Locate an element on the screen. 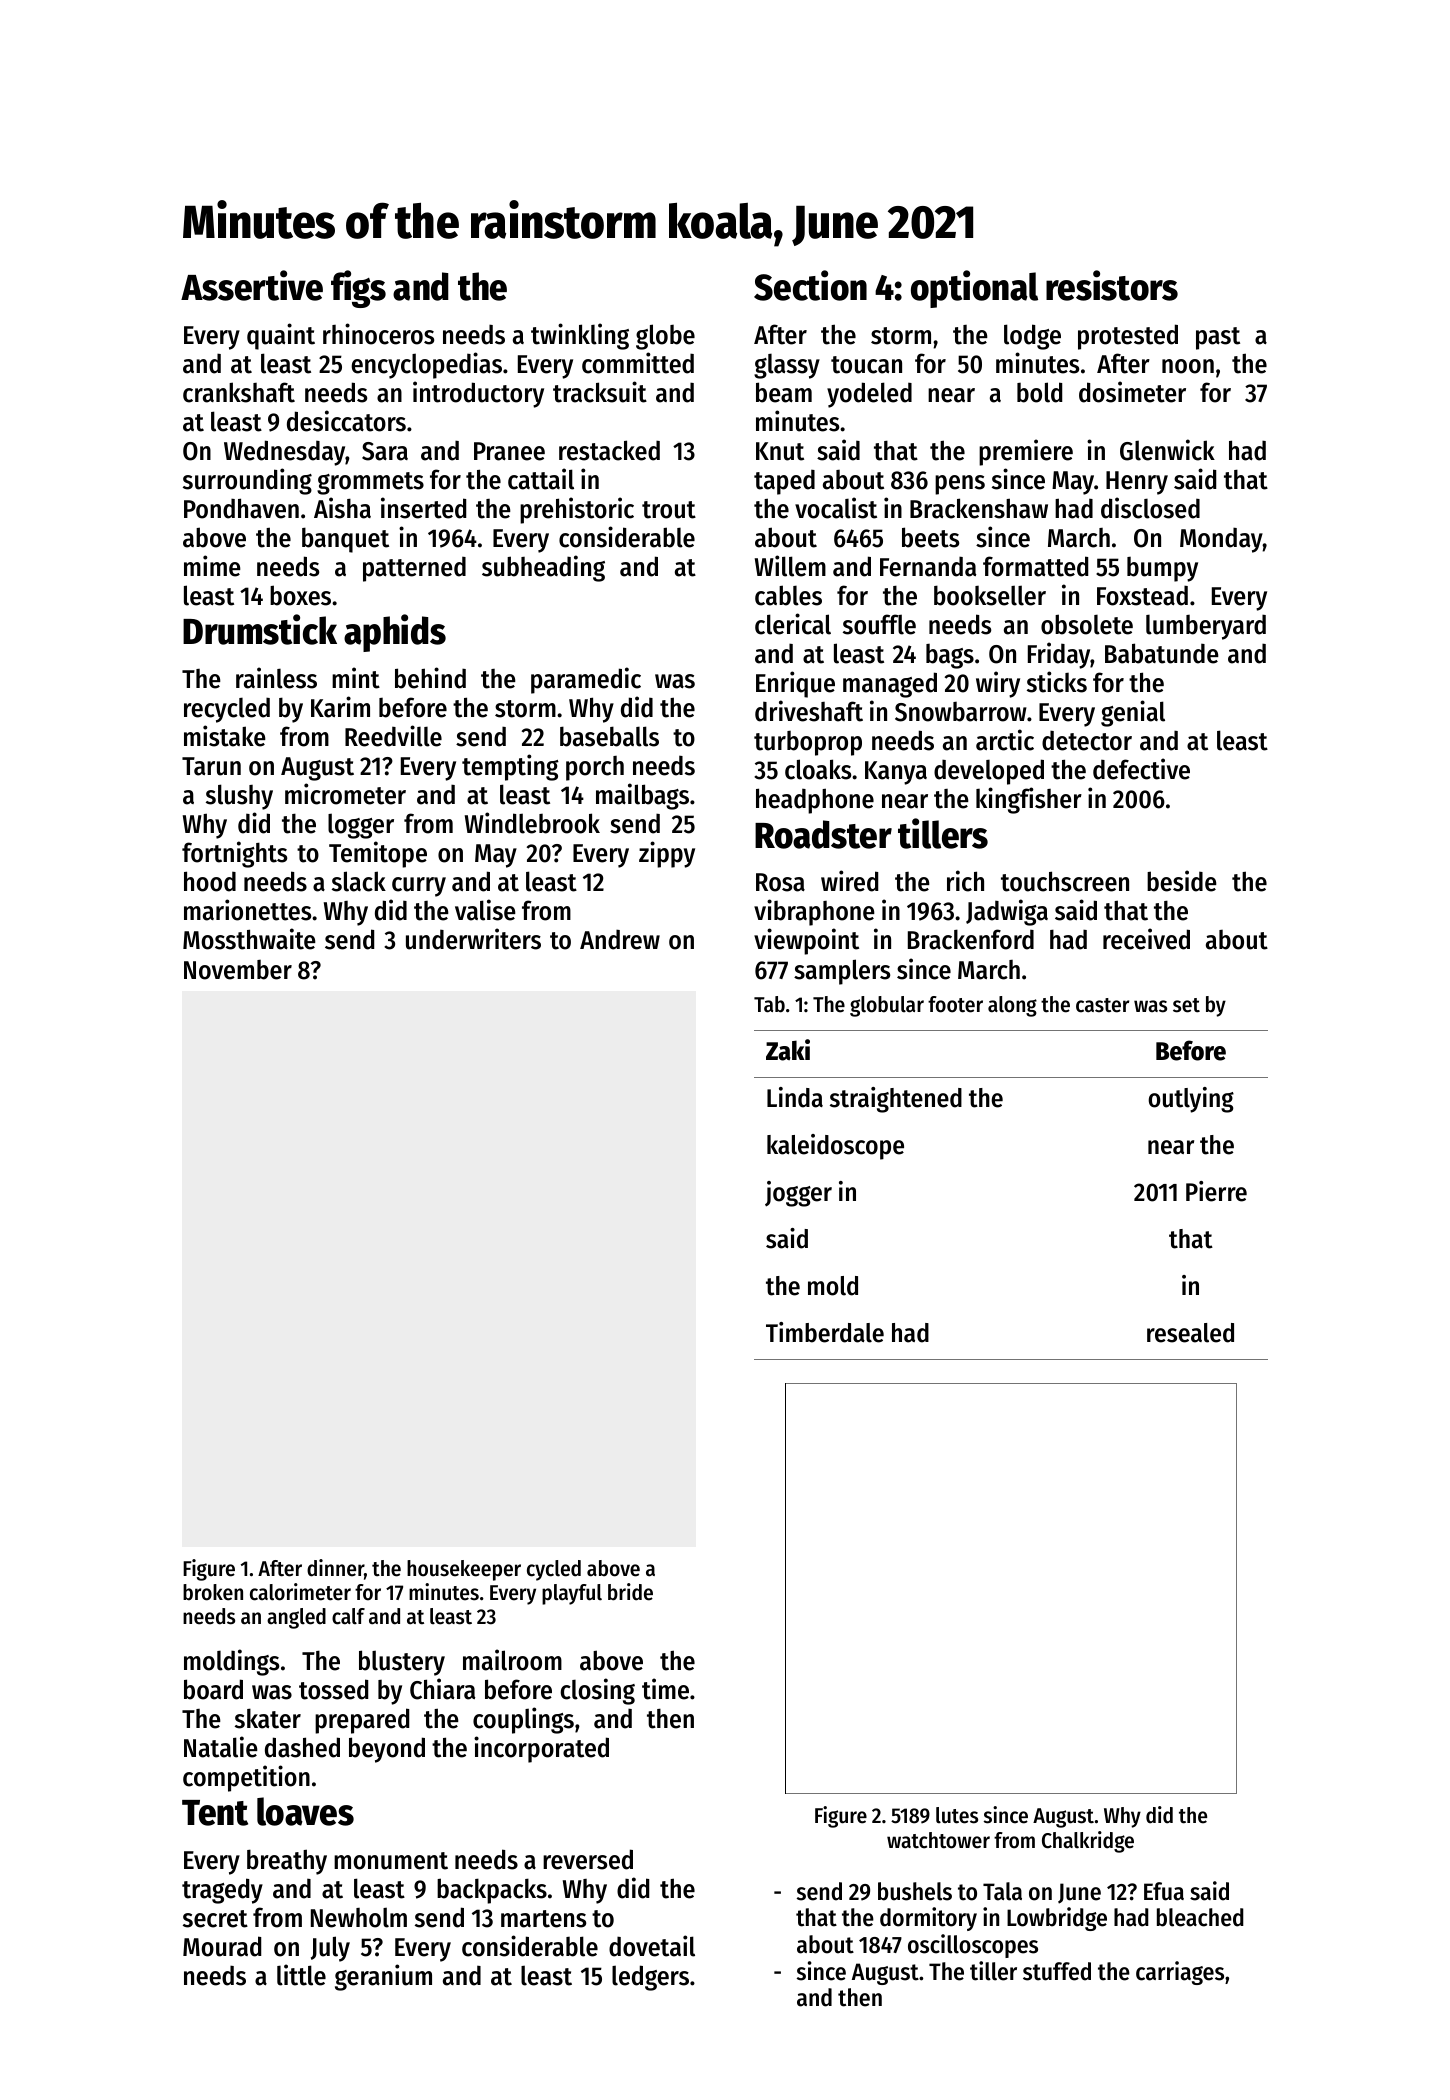 The image size is (1450, 2100). figs is located at coordinates (358, 289).
